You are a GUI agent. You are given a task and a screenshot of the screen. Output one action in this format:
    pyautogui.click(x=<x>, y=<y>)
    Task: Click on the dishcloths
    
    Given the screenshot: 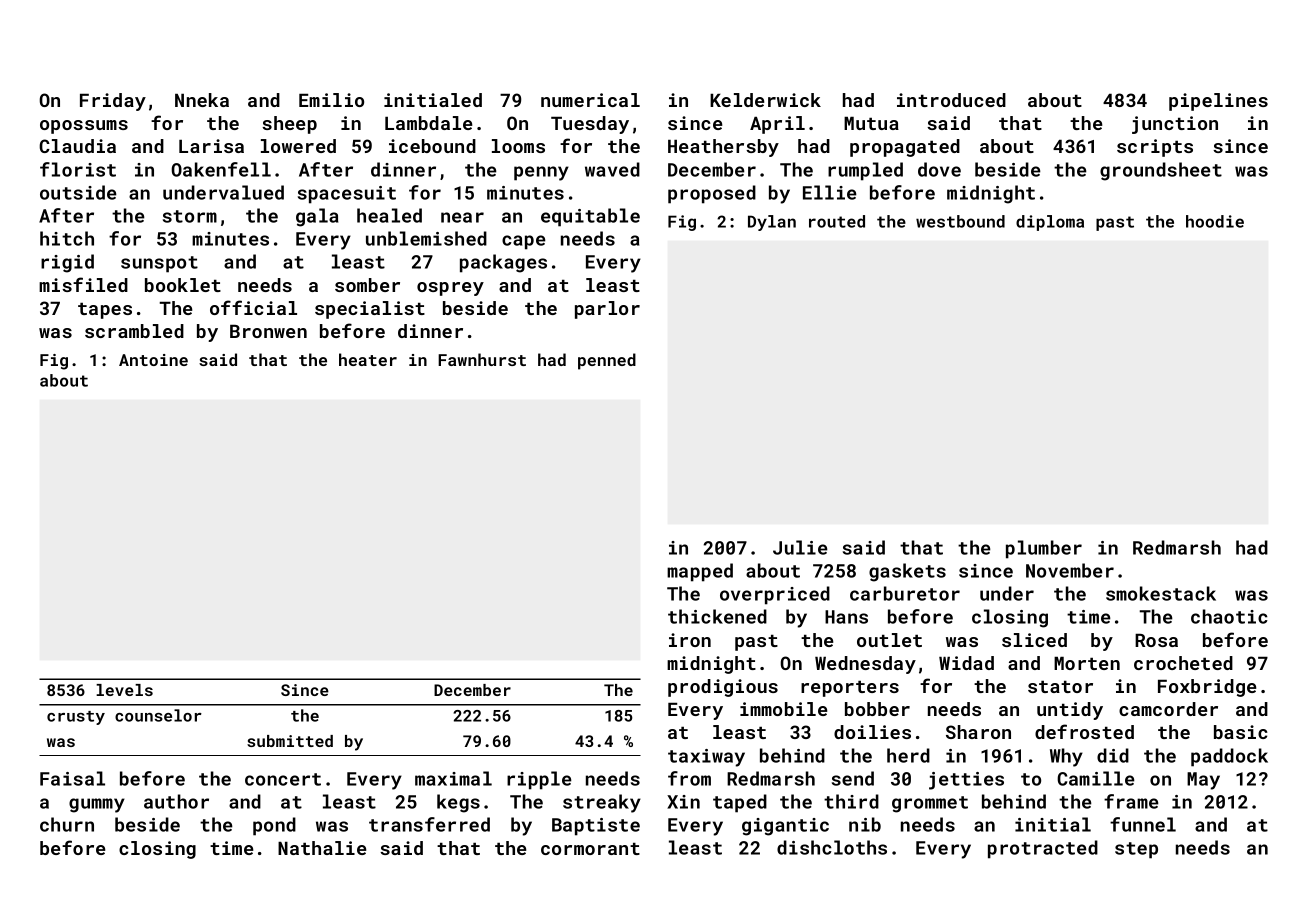 What is the action you would take?
    pyautogui.click(x=832, y=847)
